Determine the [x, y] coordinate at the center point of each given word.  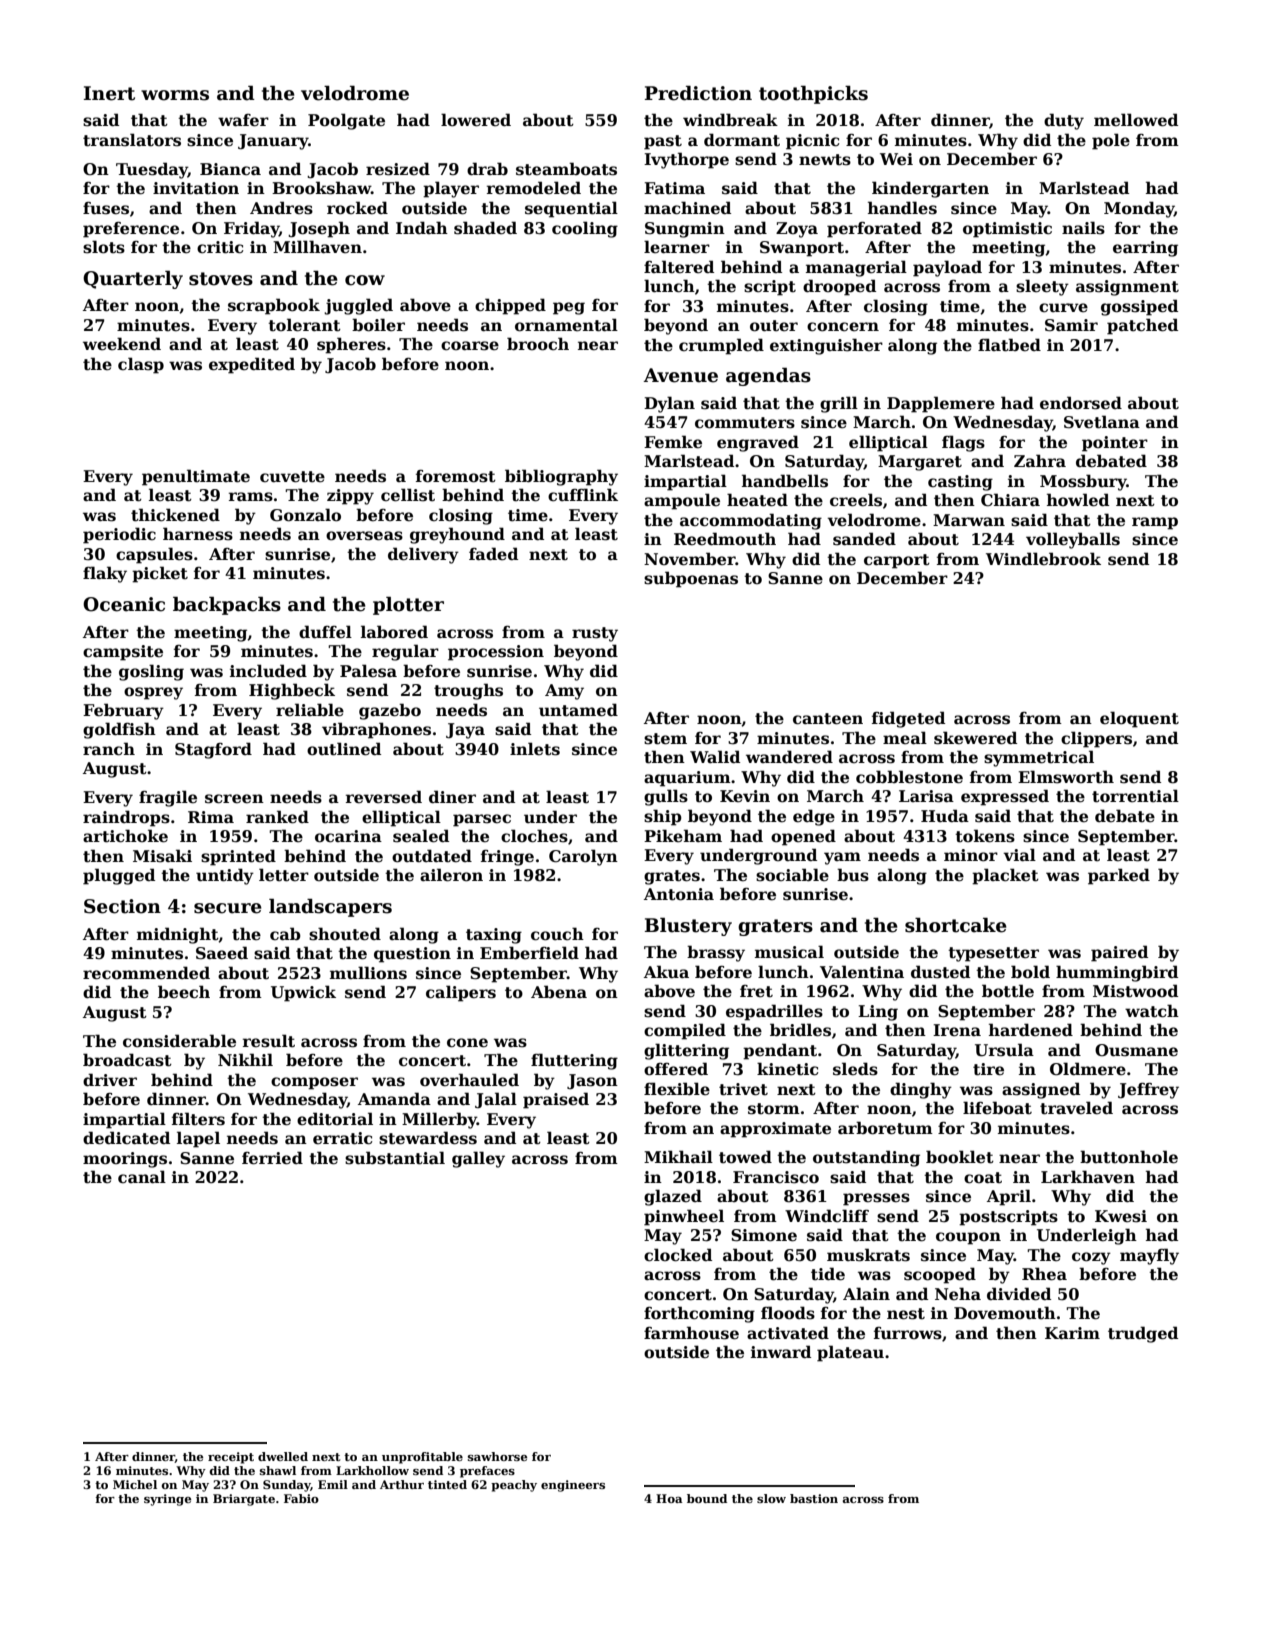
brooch [538, 344]
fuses [106, 208]
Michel [135, 1484]
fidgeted [908, 719]
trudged [1143, 1334]
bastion [814, 1498]
